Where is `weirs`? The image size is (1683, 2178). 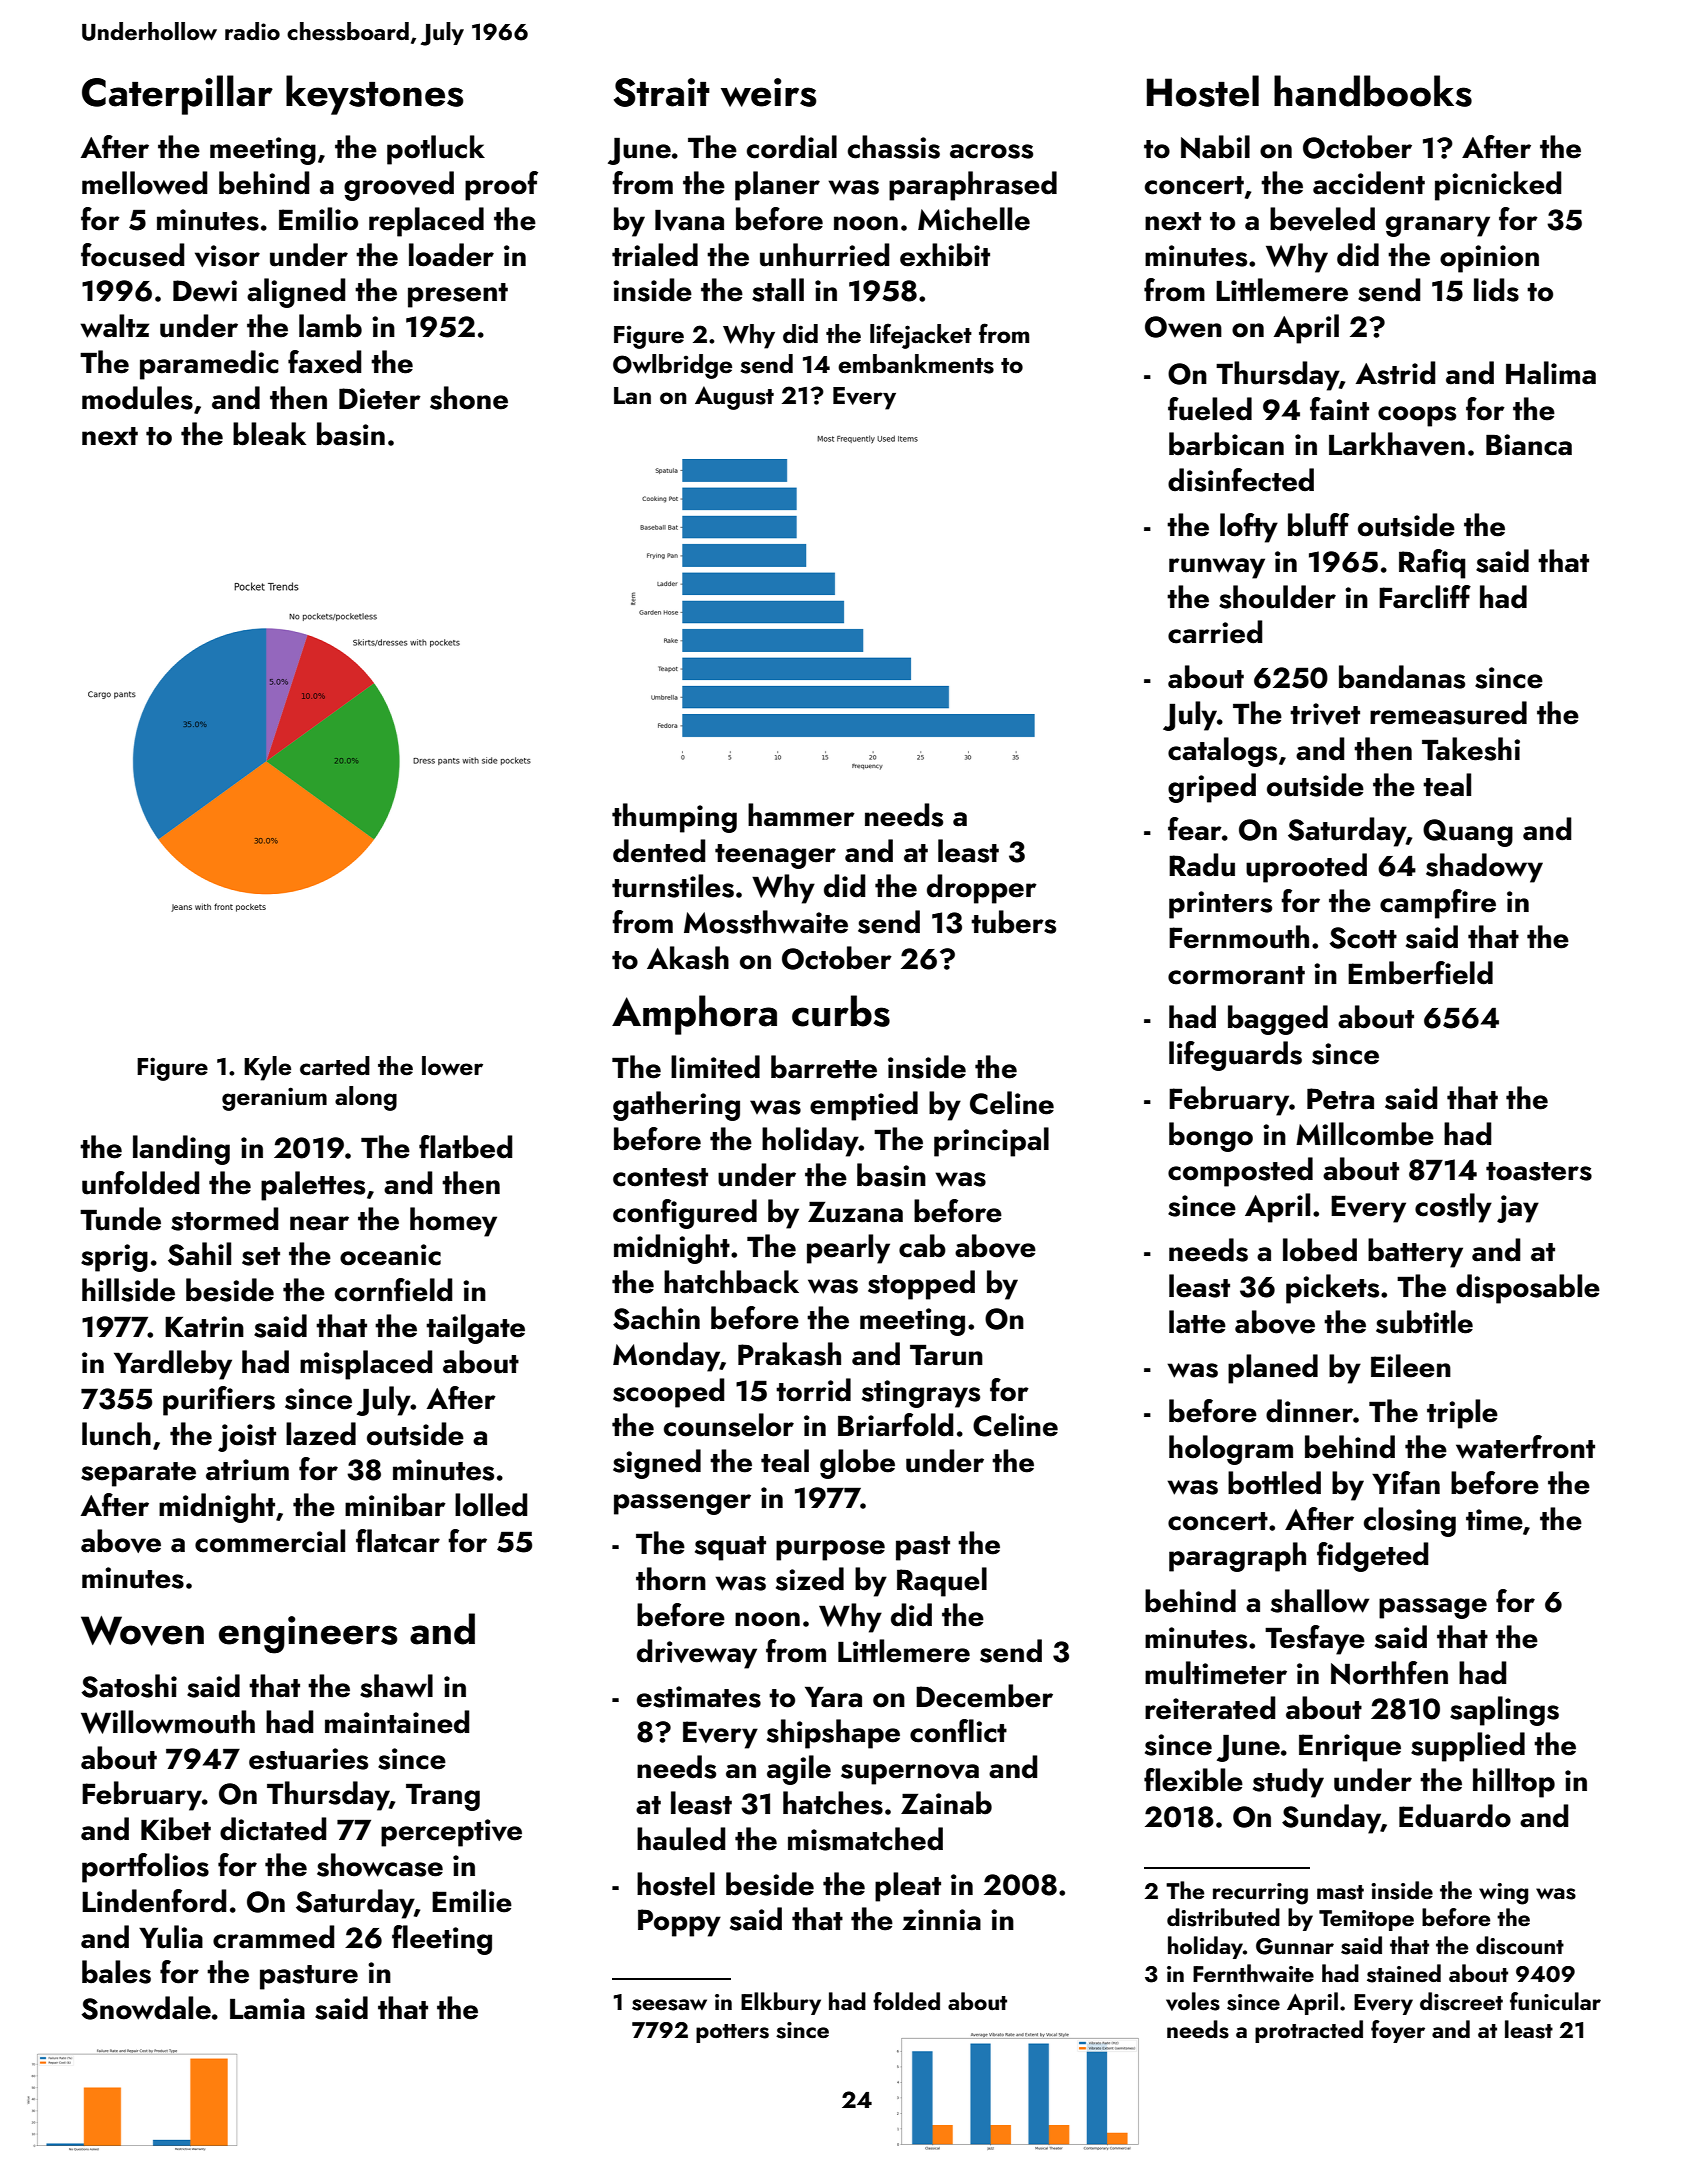 weirs is located at coordinates (769, 92).
